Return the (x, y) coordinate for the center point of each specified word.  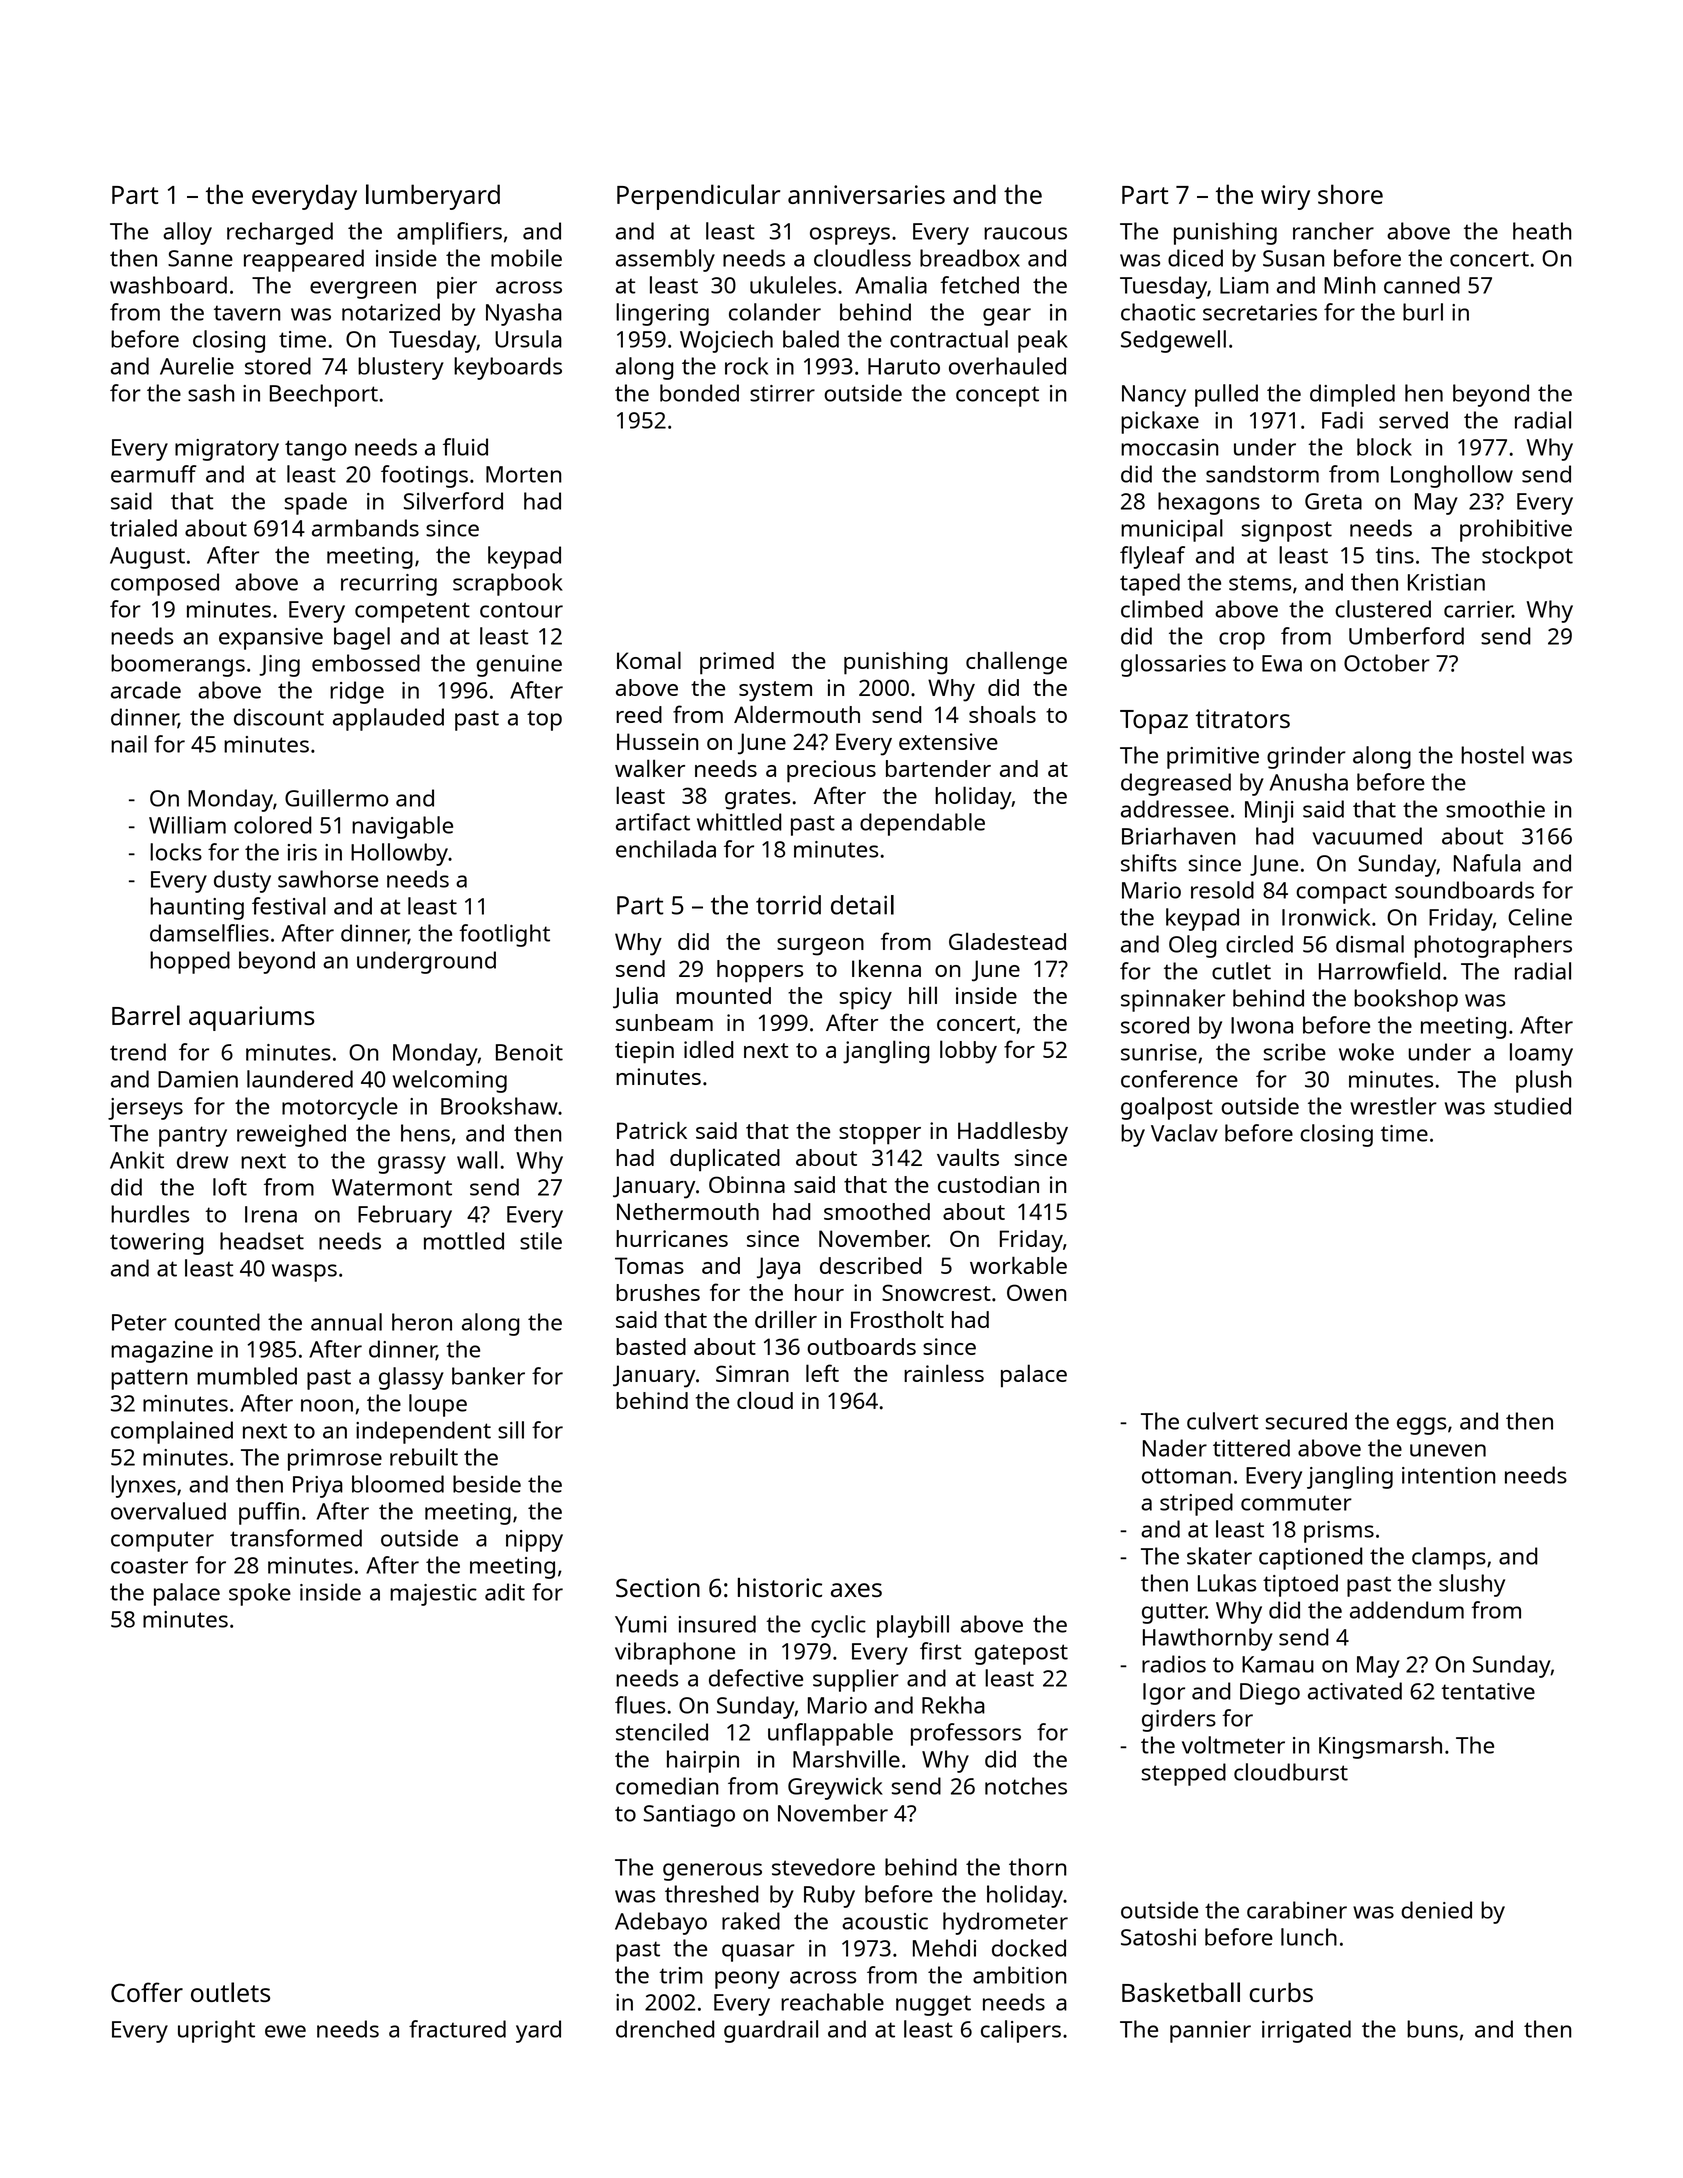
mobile (526, 258)
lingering (662, 314)
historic (780, 1587)
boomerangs (178, 665)
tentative (1488, 1691)
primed (737, 663)
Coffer (147, 1992)
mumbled (247, 1376)
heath (1542, 231)
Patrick (652, 1130)
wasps (304, 1273)
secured (1306, 1421)
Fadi (1342, 420)
